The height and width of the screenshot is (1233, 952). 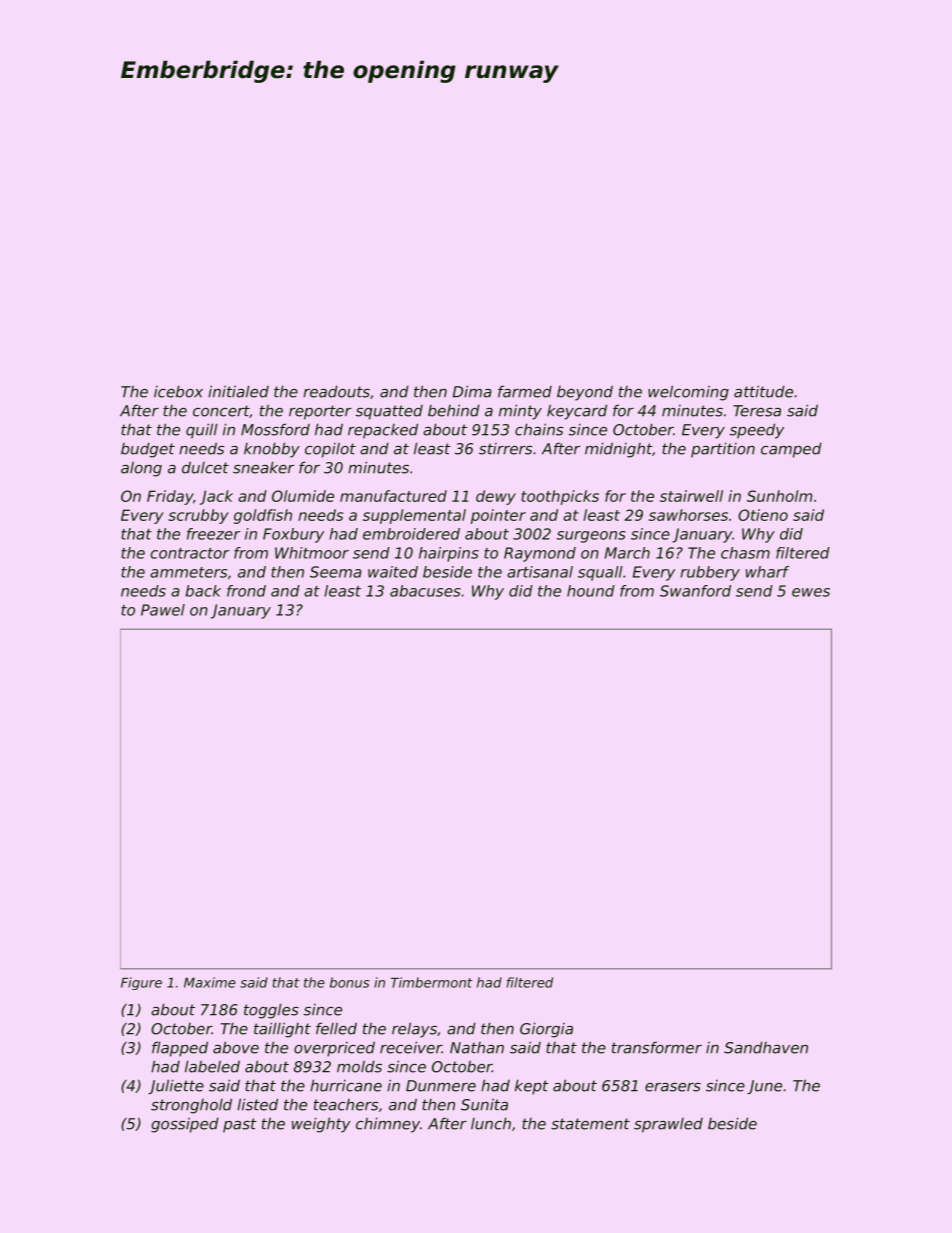 I want to click on Pawel, so click(x=163, y=610).
